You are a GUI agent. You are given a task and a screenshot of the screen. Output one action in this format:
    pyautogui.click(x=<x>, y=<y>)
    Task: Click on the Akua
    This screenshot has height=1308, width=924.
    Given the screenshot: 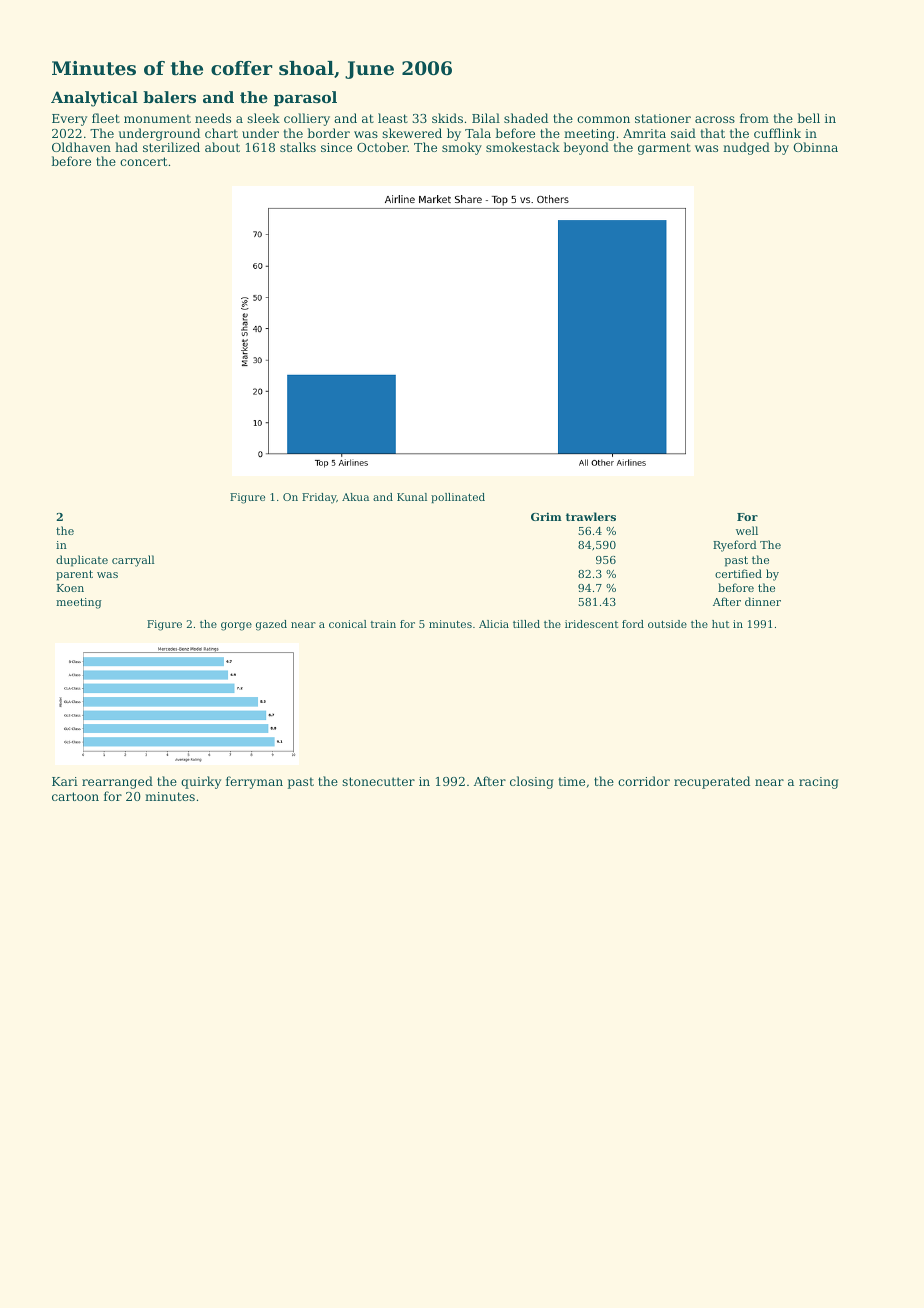 What is the action you would take?
    pyautogui.click(x=355, y=497)
